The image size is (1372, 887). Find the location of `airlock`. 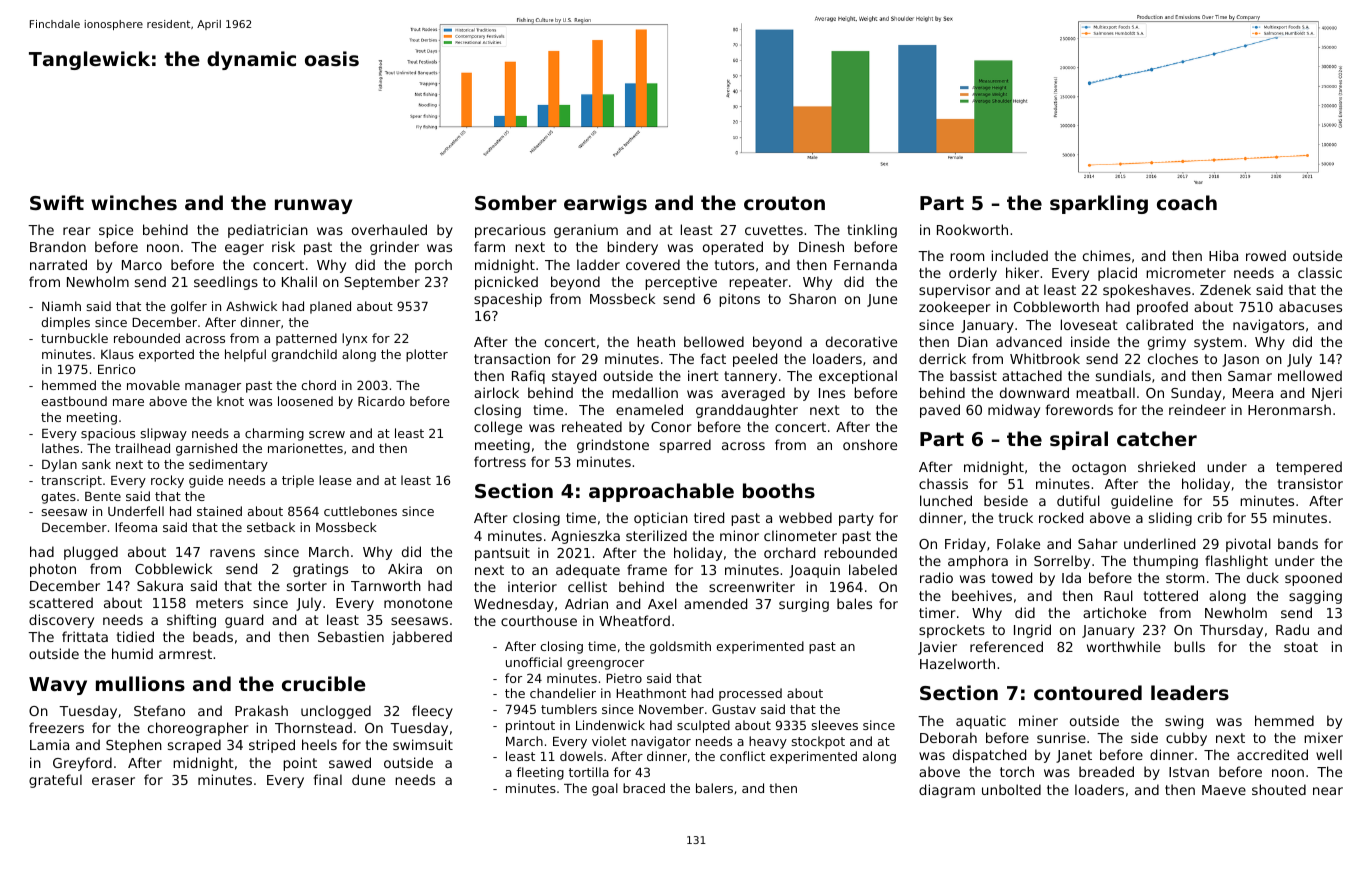

airlock is located at coordinates (496, 392).
